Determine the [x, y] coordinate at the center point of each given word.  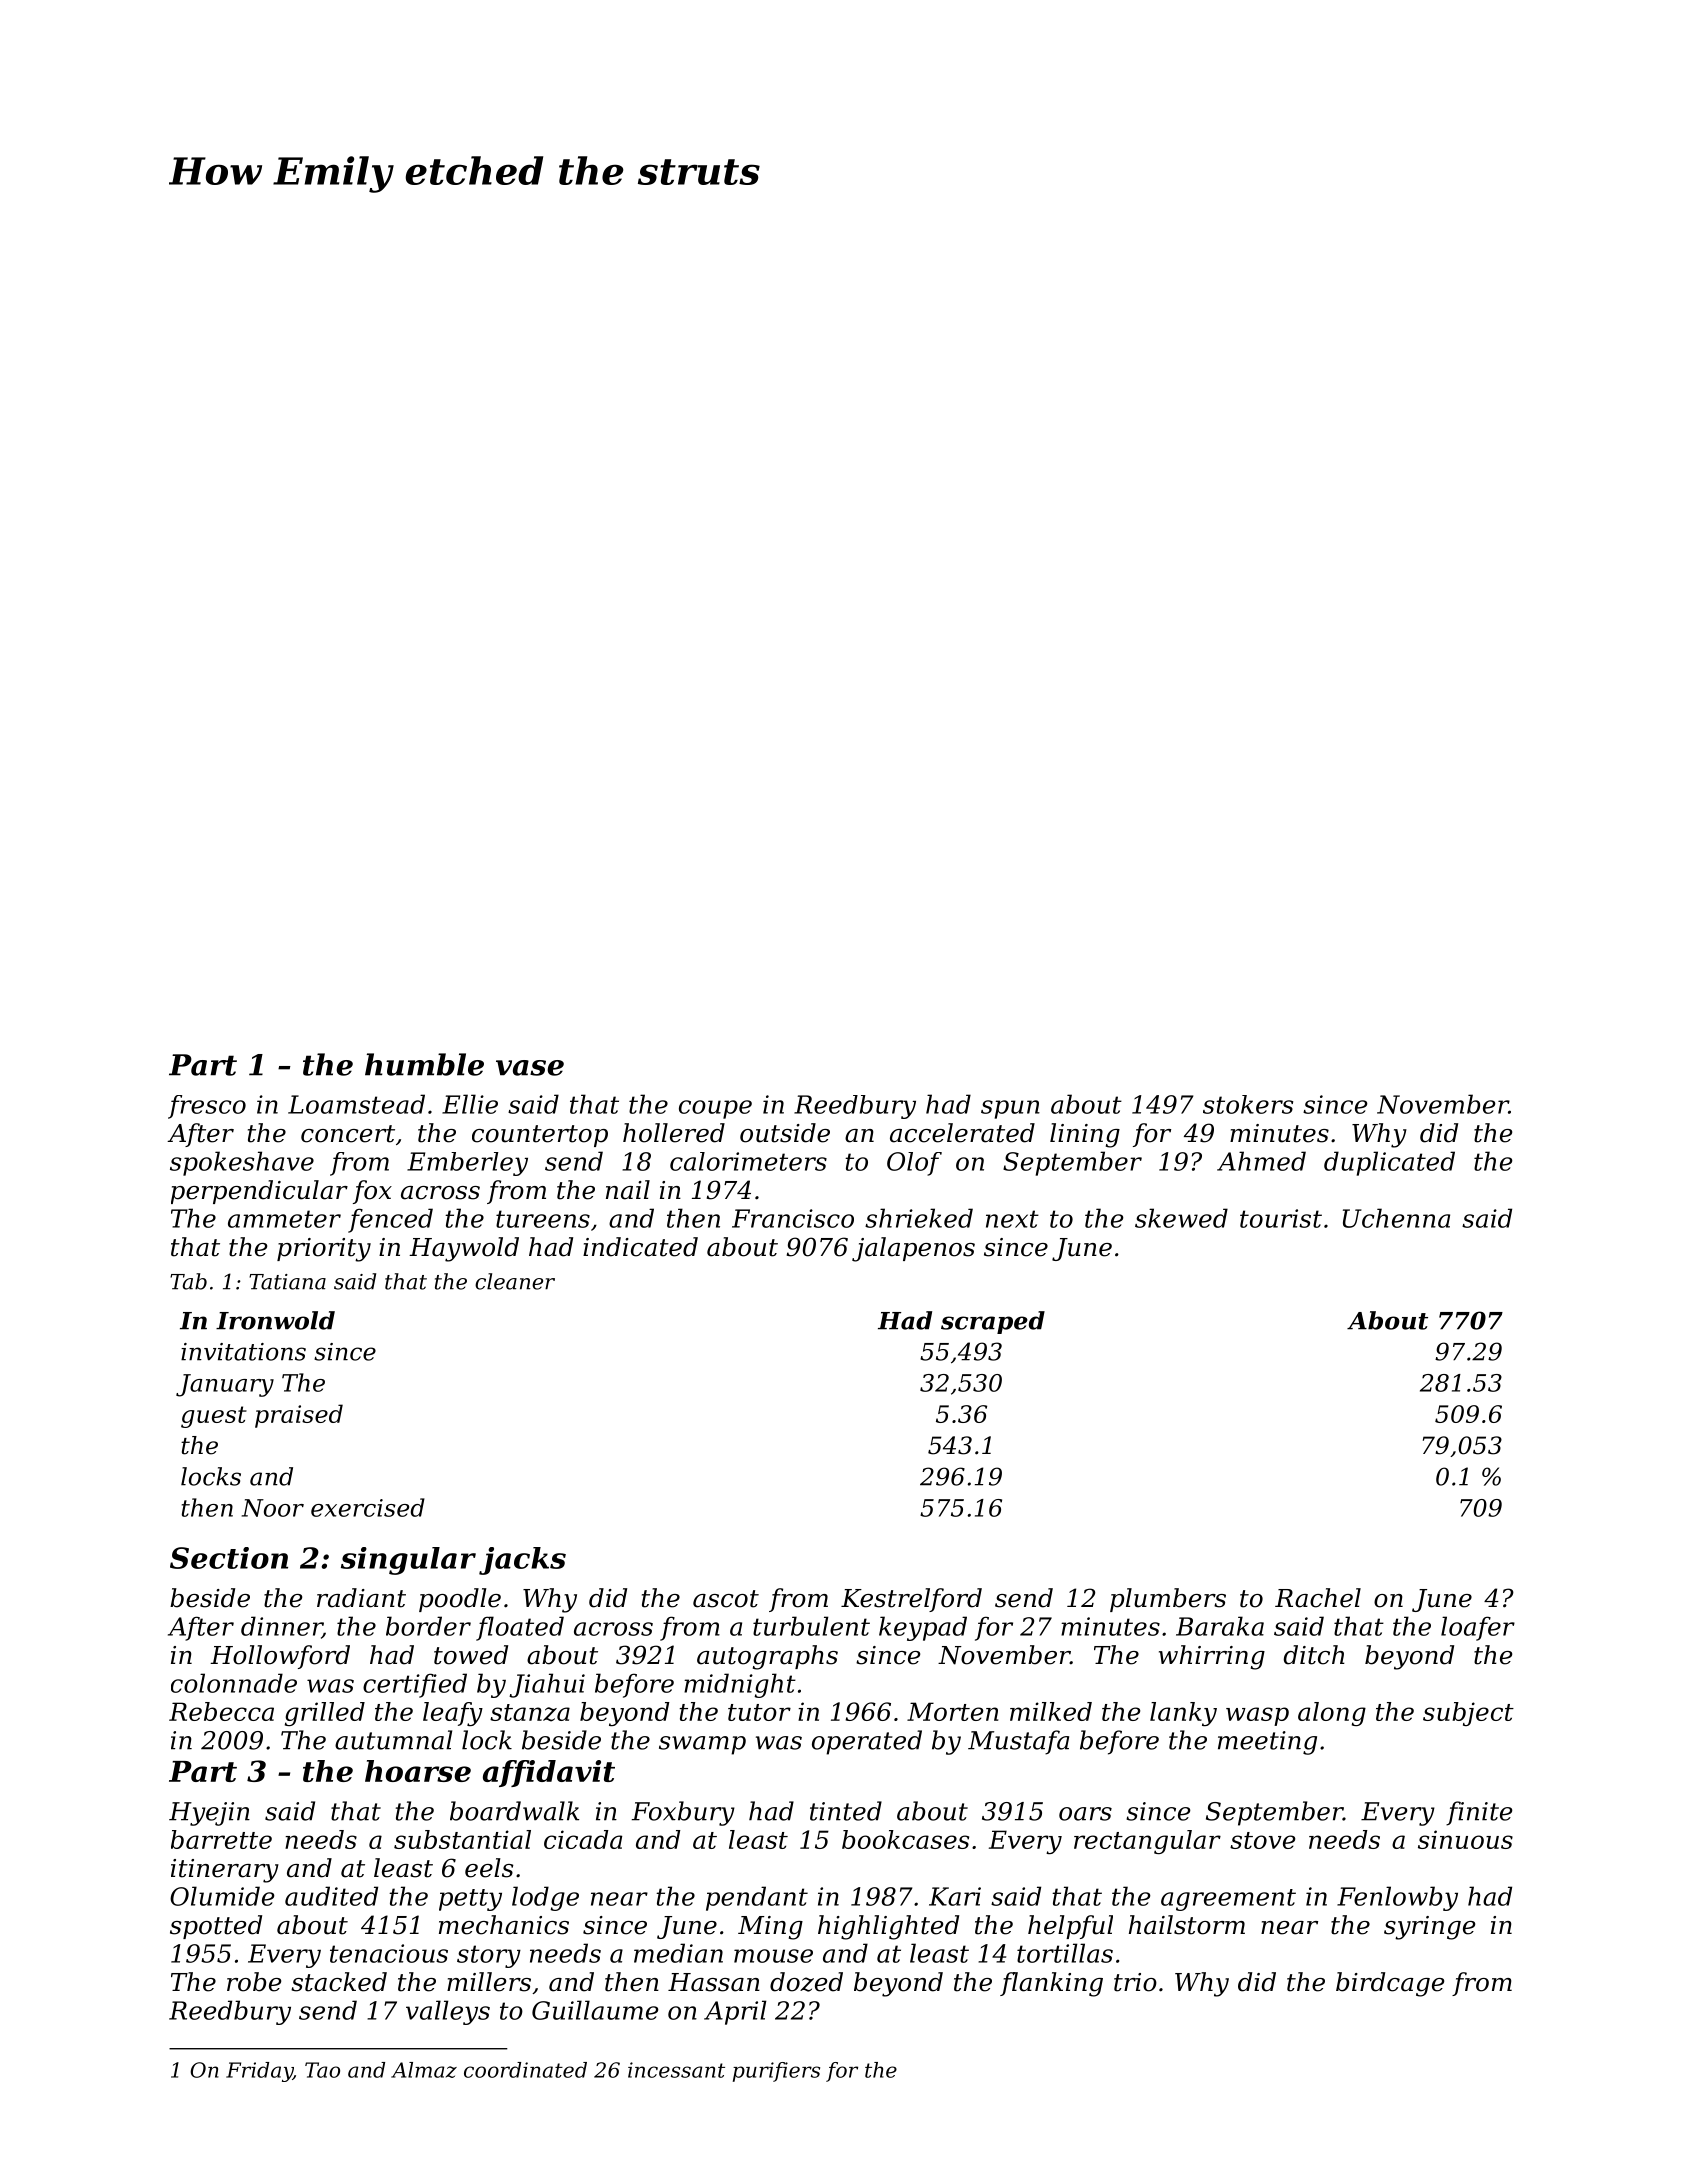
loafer [1478, 1628]
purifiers [776, 2072]
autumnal [393, 1740]
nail [628, 1190]
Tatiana [287, 1282]
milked [1051, 1711]
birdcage [1390, 1984]
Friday [259, 2072]
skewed [1181, 1218]
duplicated [1389, 1163]
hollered [674, 1133]
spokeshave [242, 1163]
